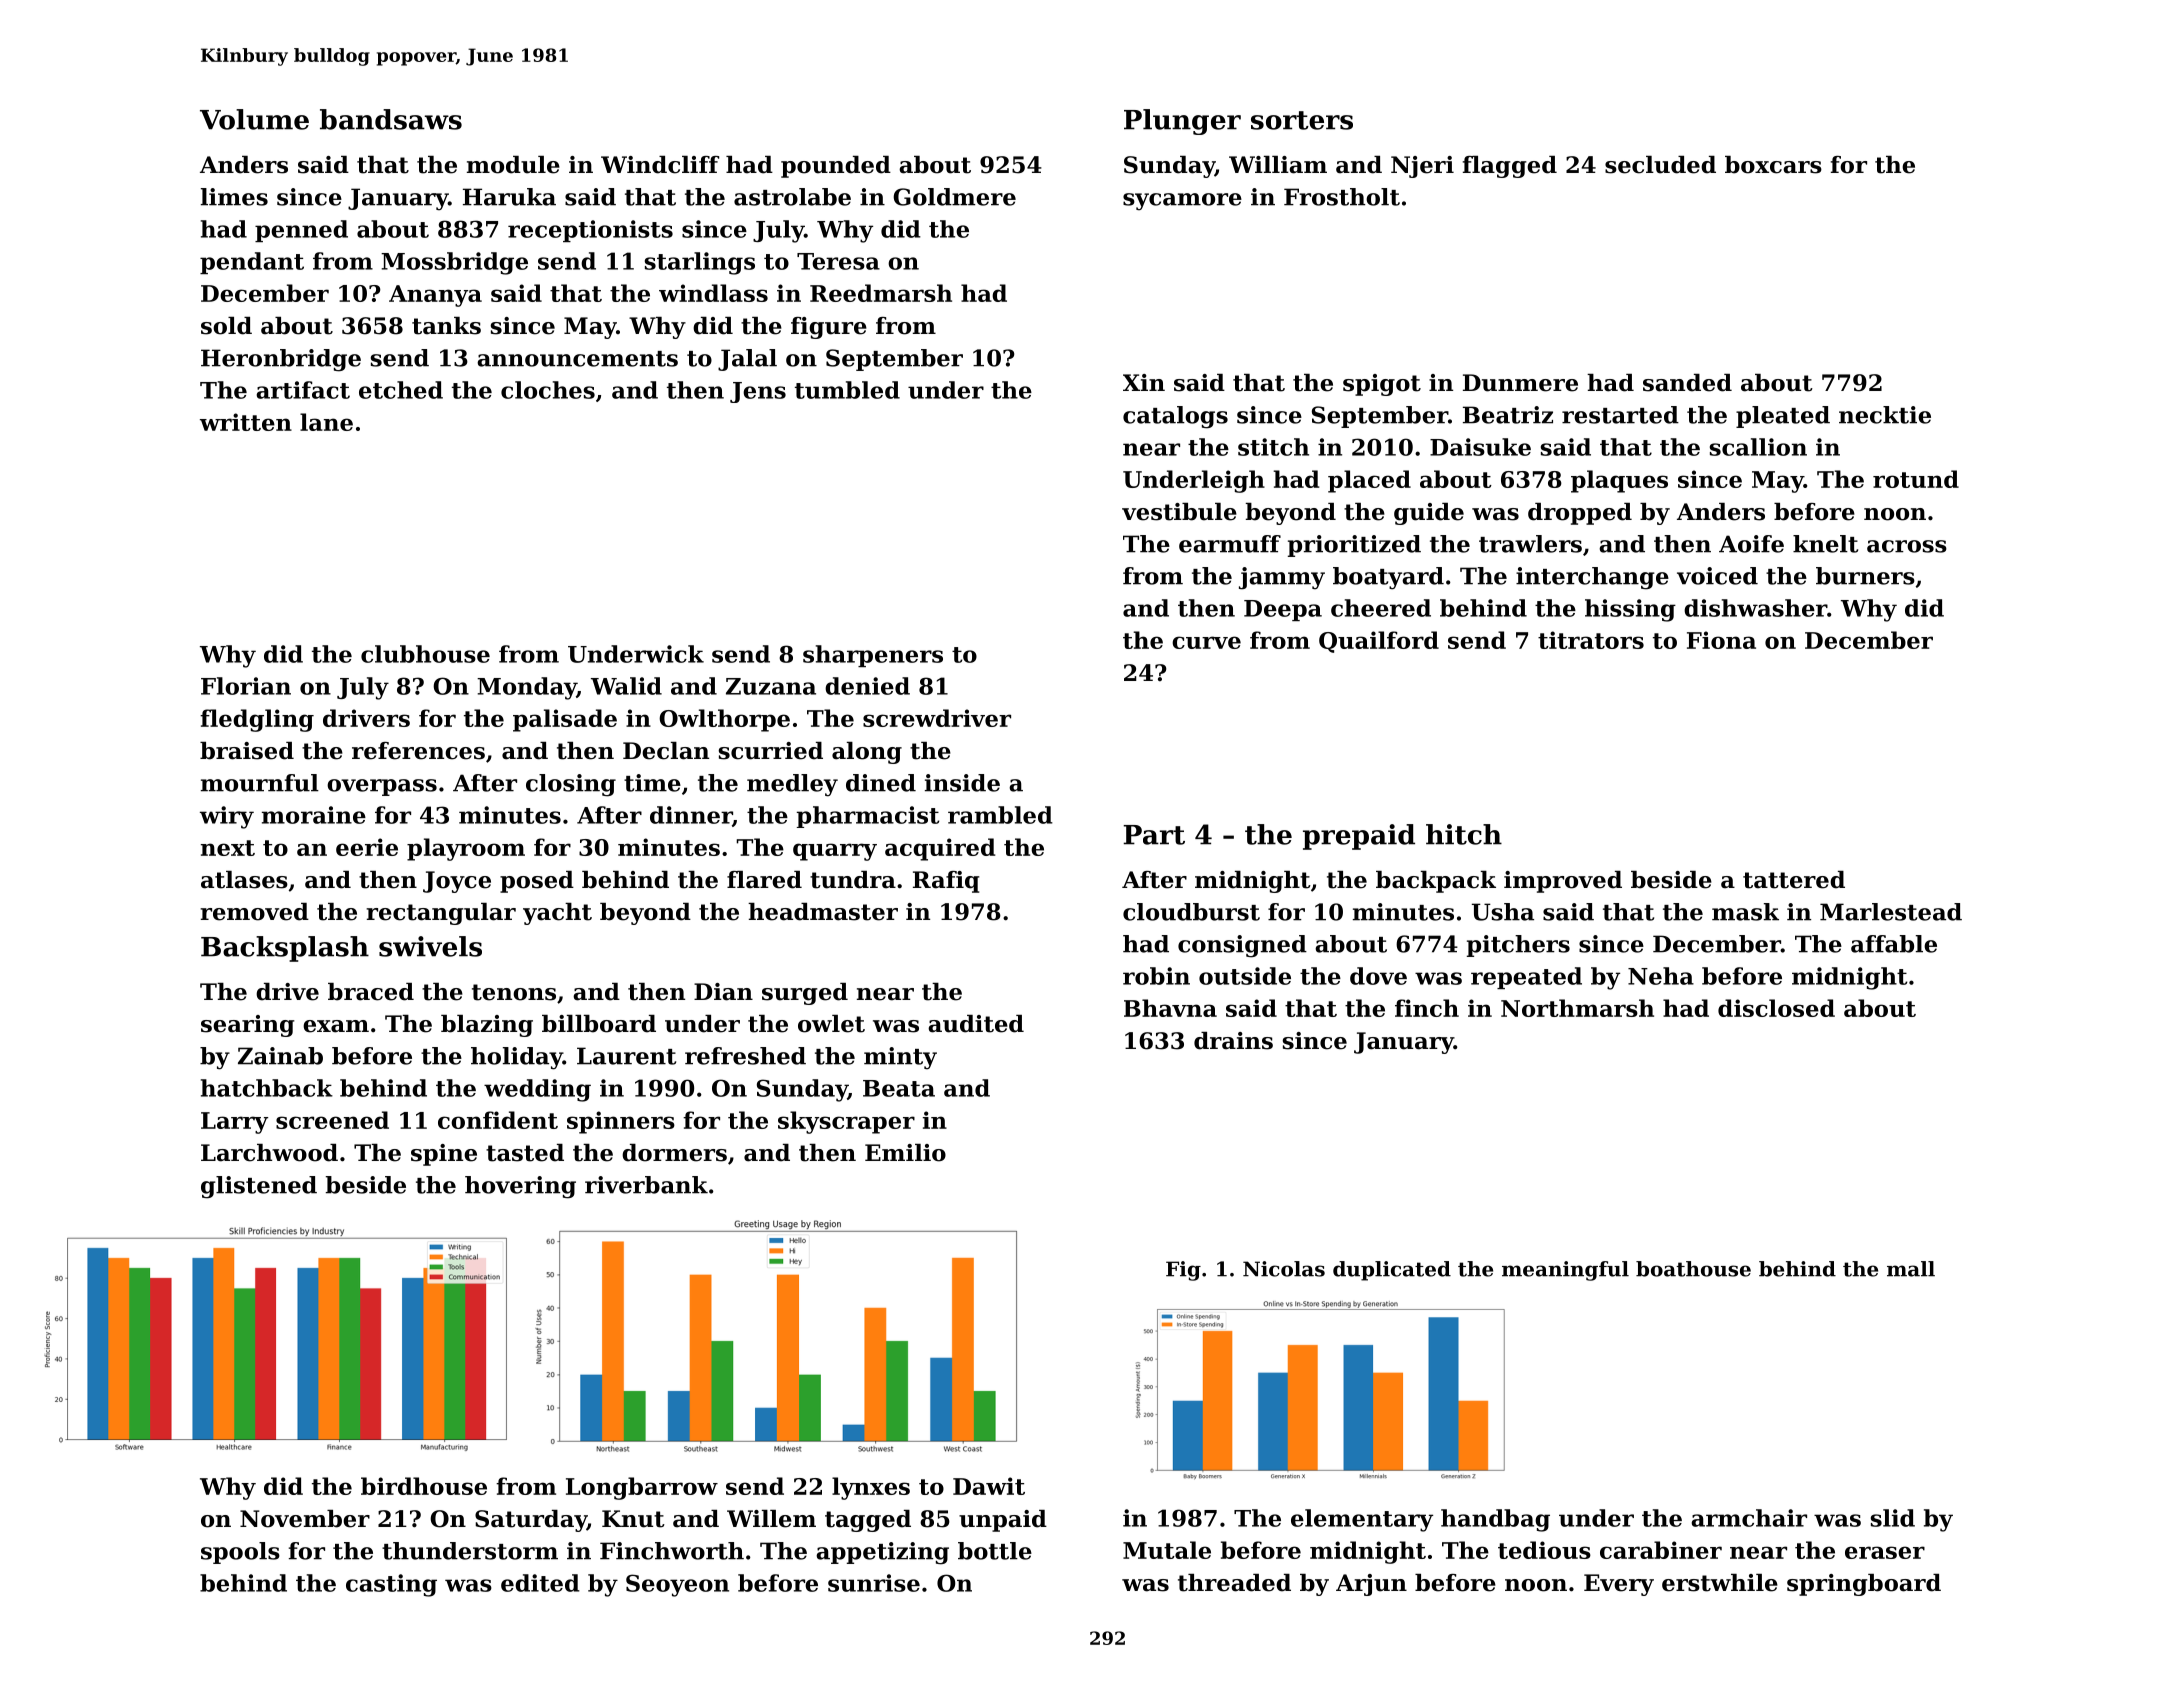 This screenshot has height=1683, width=2178. What do you see at coordinates (391, 119) in the screenshot?
I see `bandsaws` at bounding box center [391, 119].
